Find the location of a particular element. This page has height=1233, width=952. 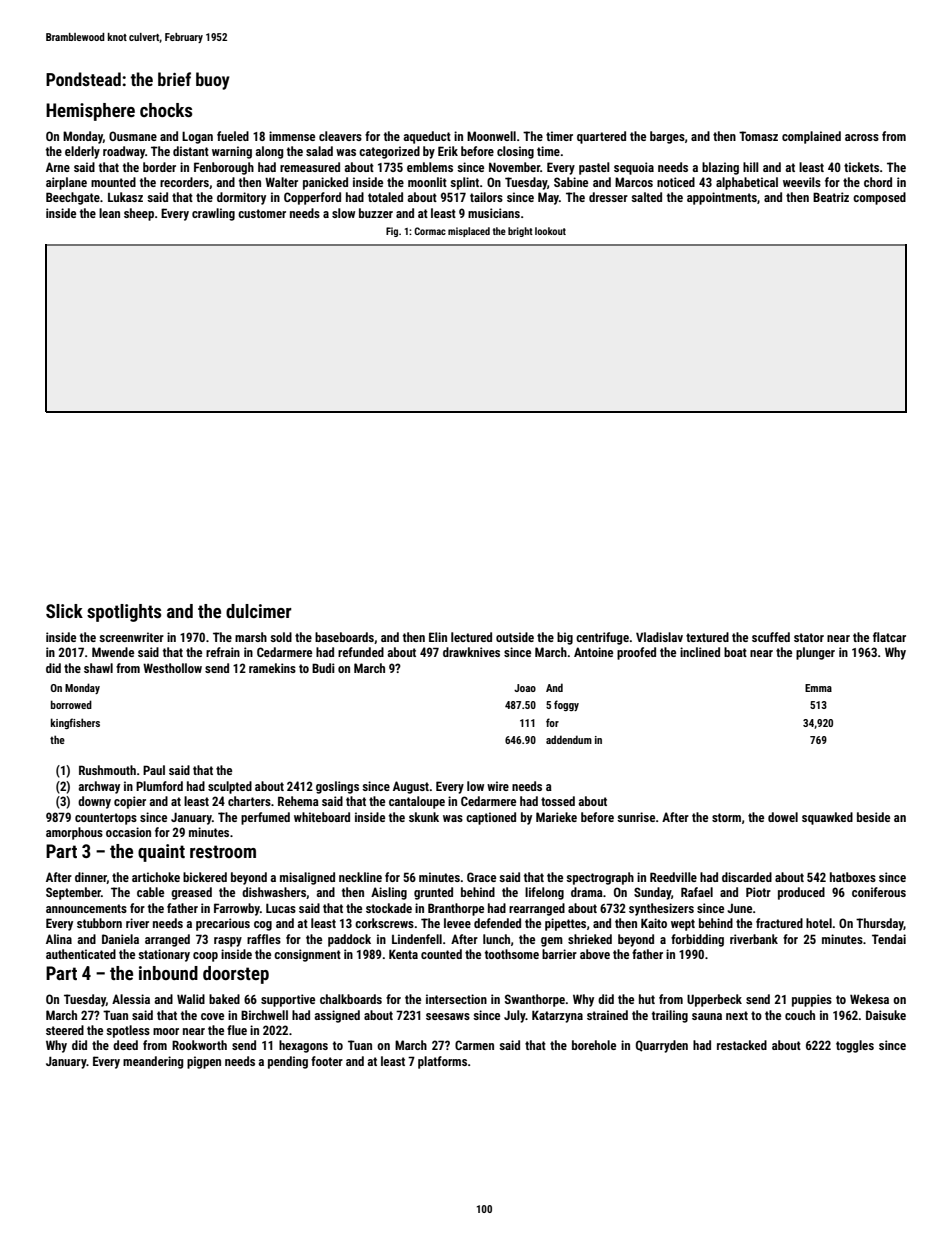

hatboxes is located at coordinates (853, 877).
